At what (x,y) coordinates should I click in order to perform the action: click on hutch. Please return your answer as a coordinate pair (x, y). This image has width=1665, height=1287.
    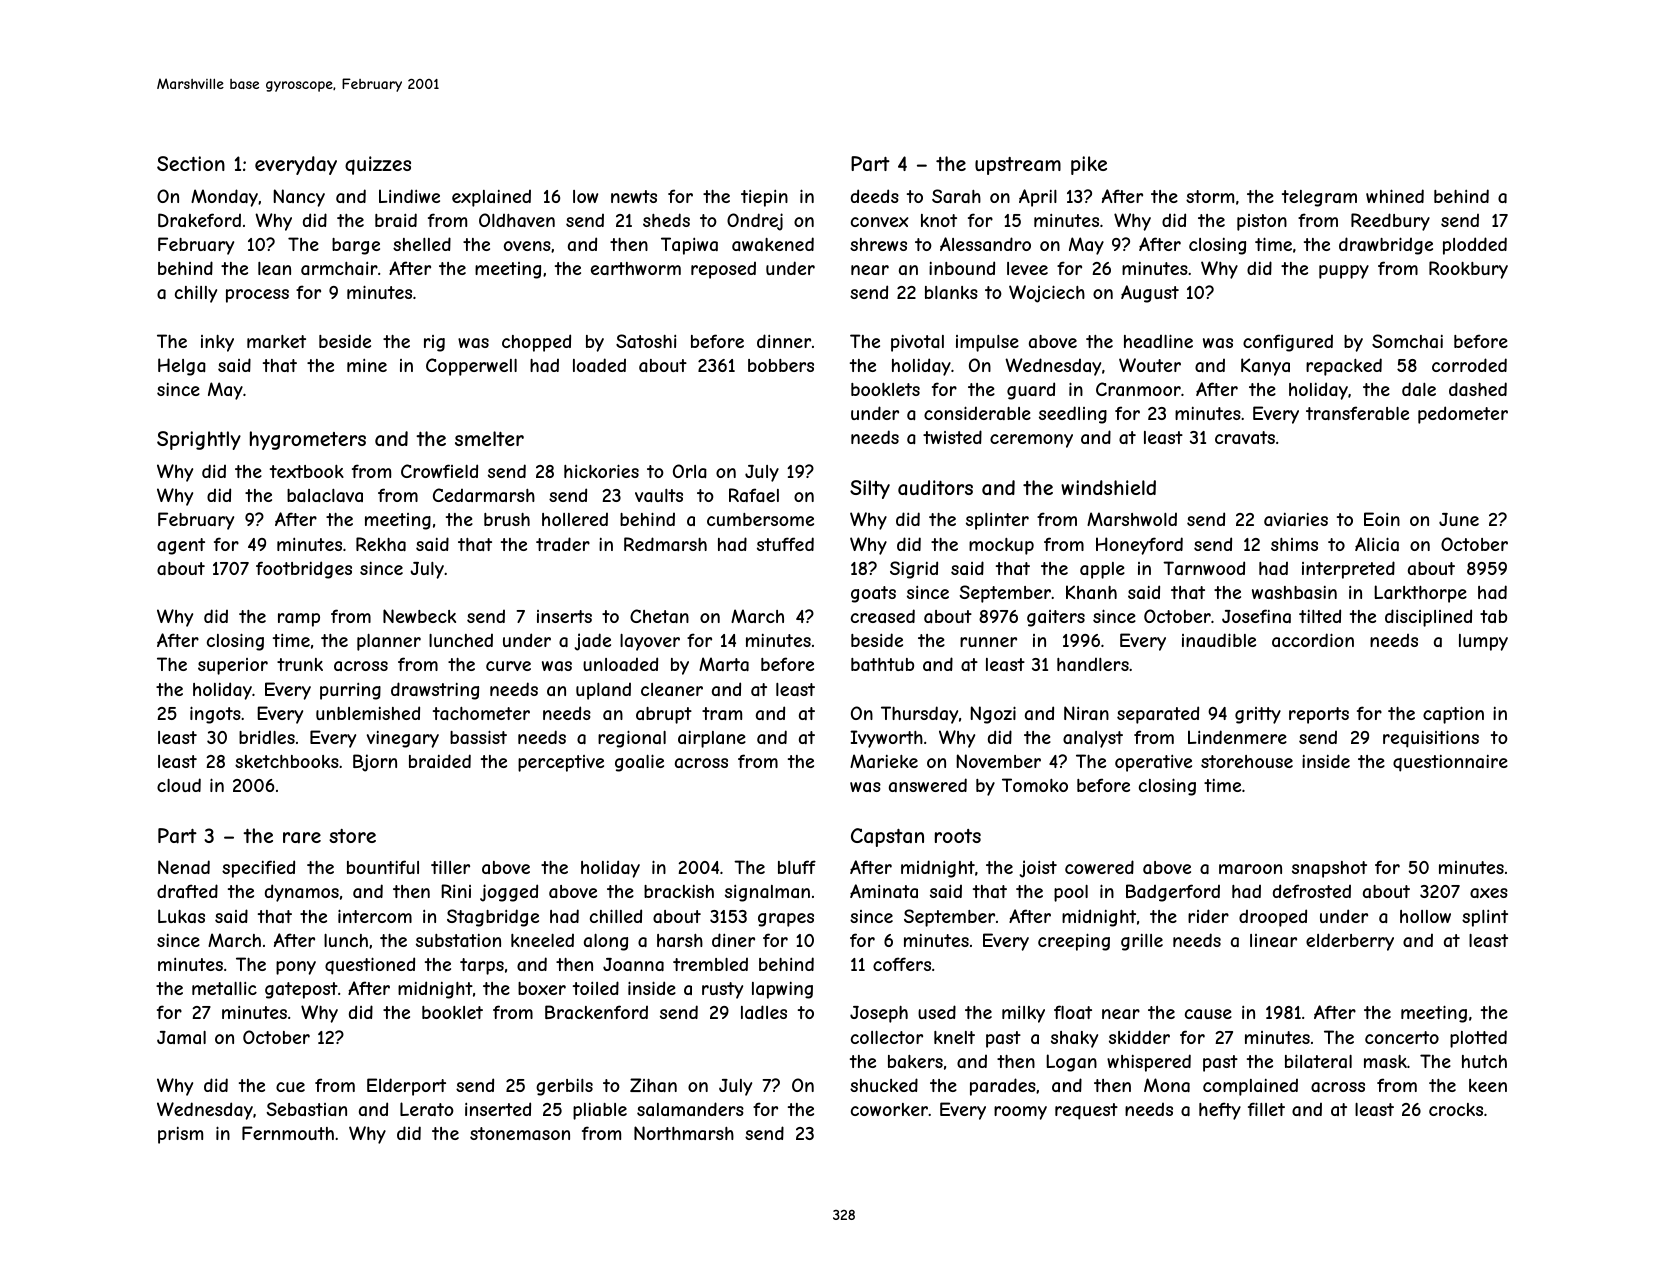
    Looking at the image, I should click on (1484, 1061).
